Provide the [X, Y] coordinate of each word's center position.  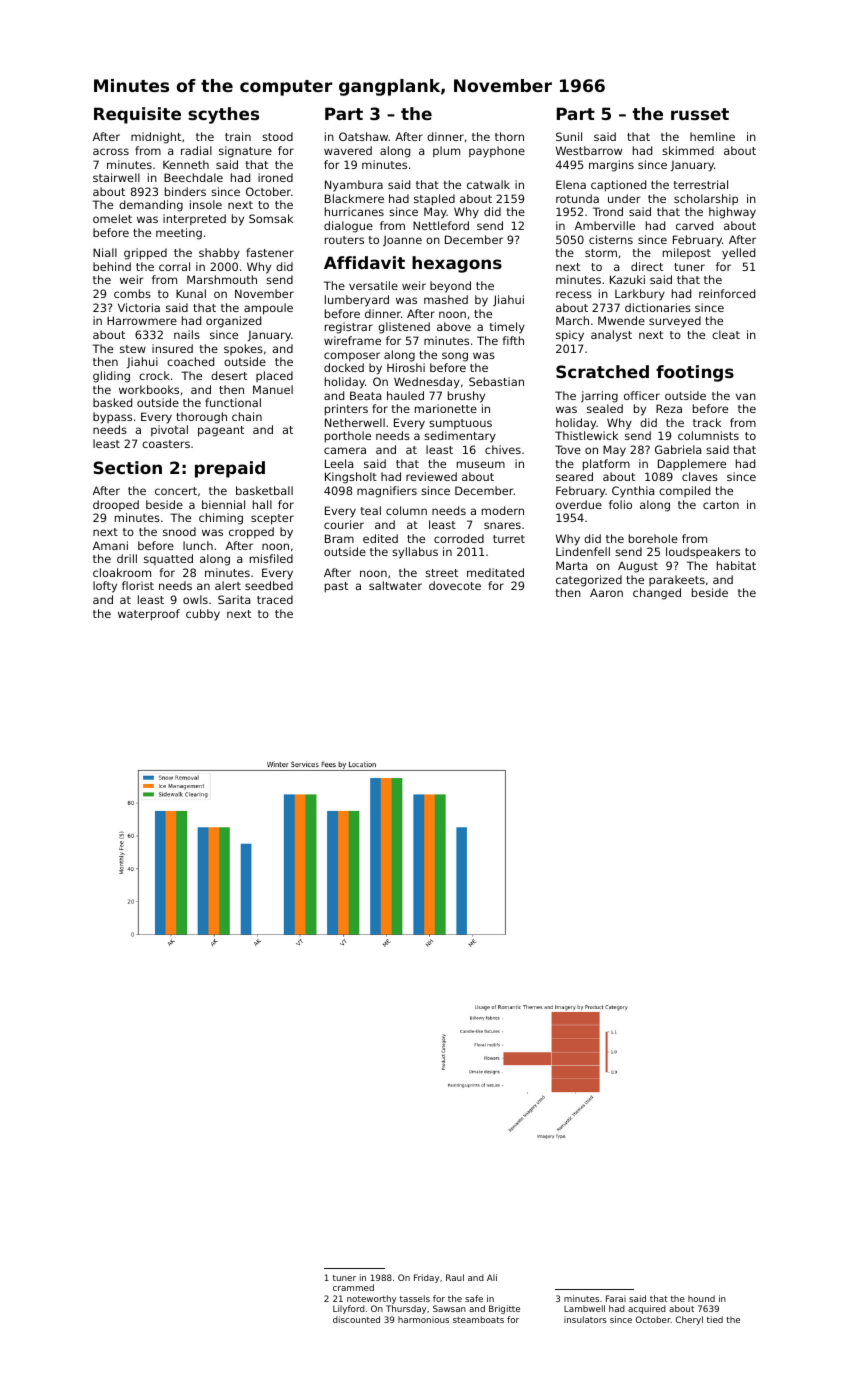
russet [700, 114]
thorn [509, 136]
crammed [353, 1287]
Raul [455, 1277]
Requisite [137, 115]
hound [701, 1298]
